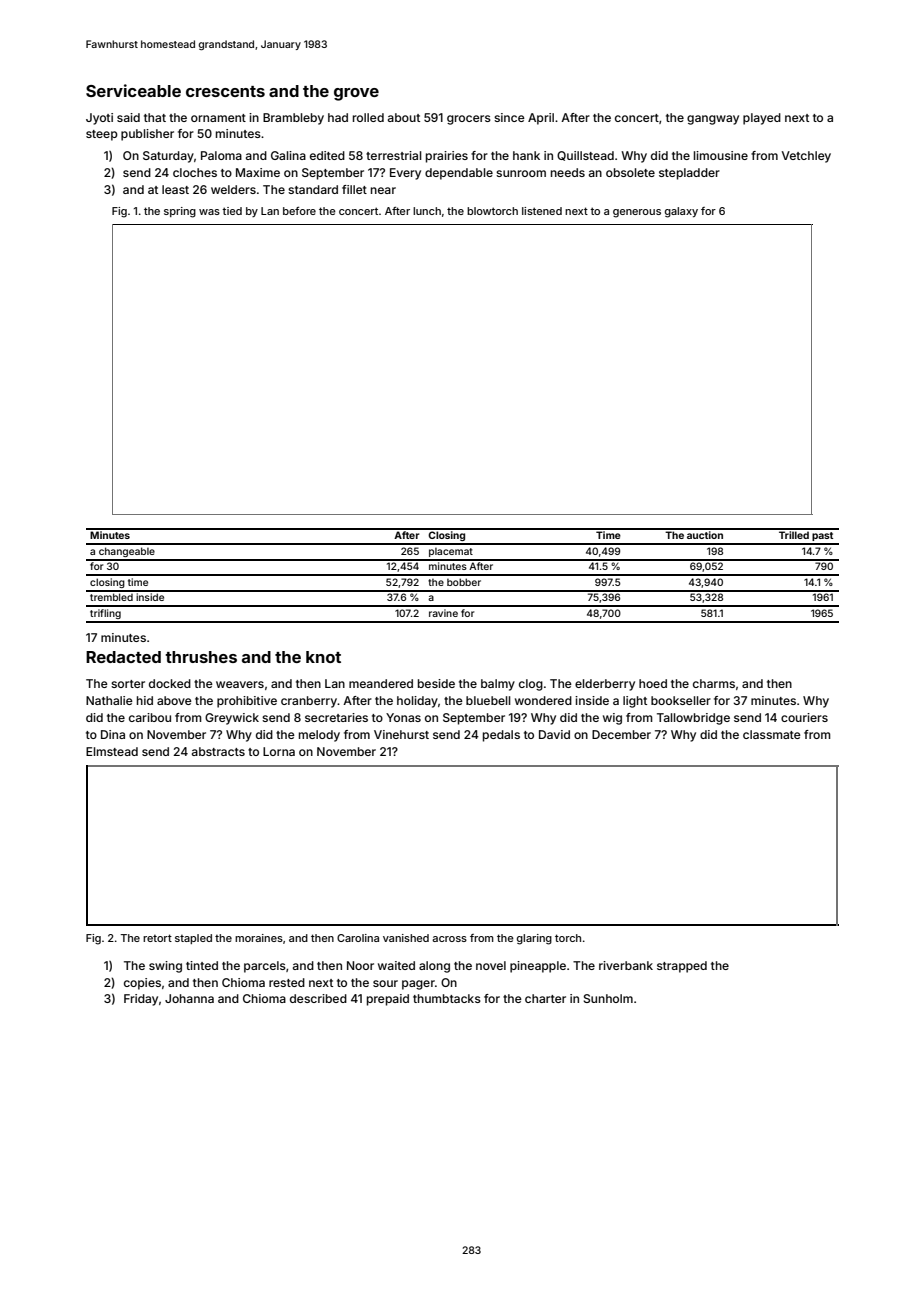 Image resolution: width=924 pixels, height=1308 pixels. Describe the element at coordinates (180, 212) in the screenshot. I see `spring` at that location.
